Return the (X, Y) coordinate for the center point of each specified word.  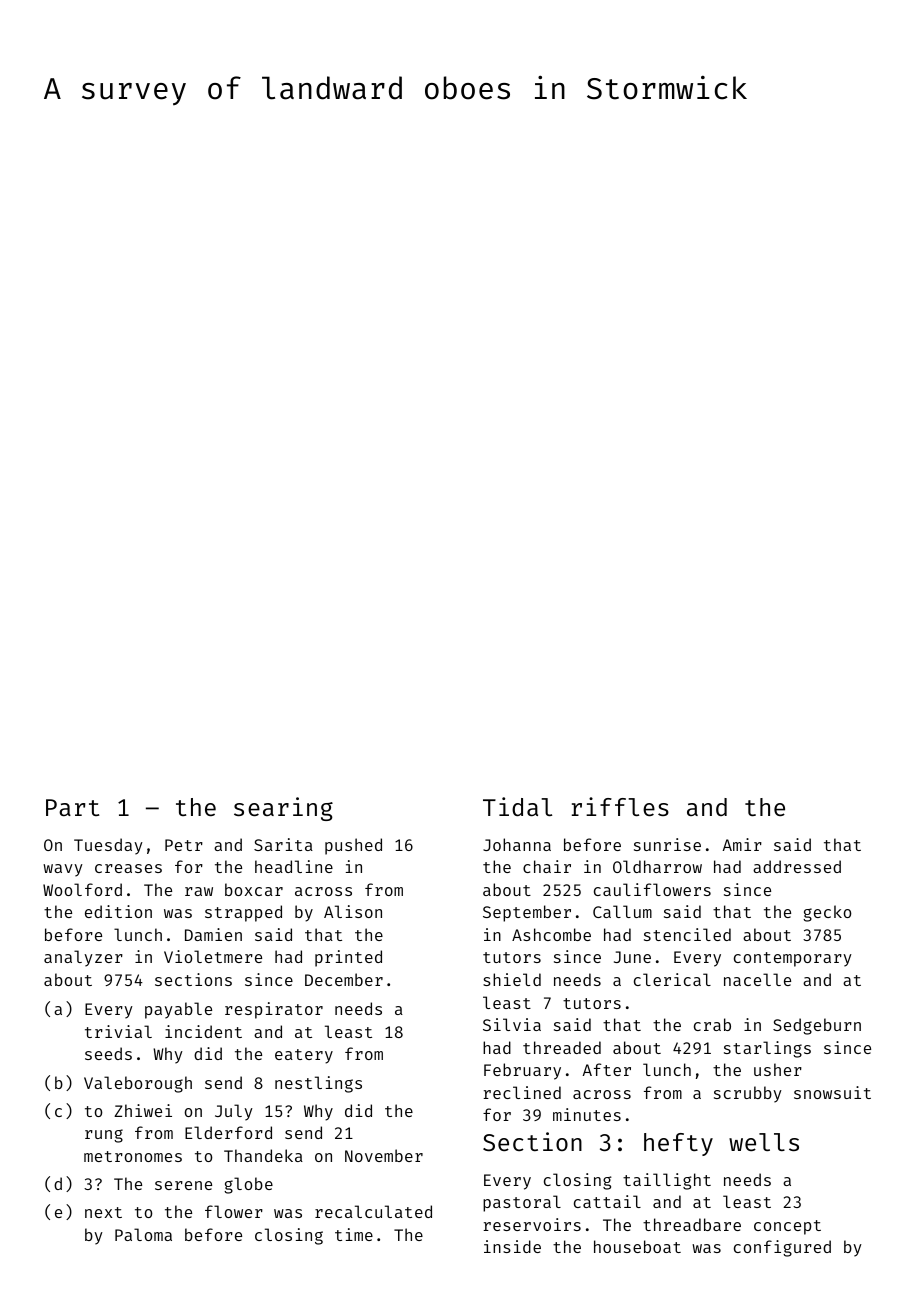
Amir (742, 844)
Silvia (512, 1024)
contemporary (793, 959)
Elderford (228, 1132)
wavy (63, 870)
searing (283, 809)
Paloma (143, 1234)
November (384, 1155)
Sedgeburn (817, 1026)
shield (512, 979)
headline (294, 866)
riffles (620, 806)
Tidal (517, 806)
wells (764, 1142)
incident (203, 1031)
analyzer (83, 958)
